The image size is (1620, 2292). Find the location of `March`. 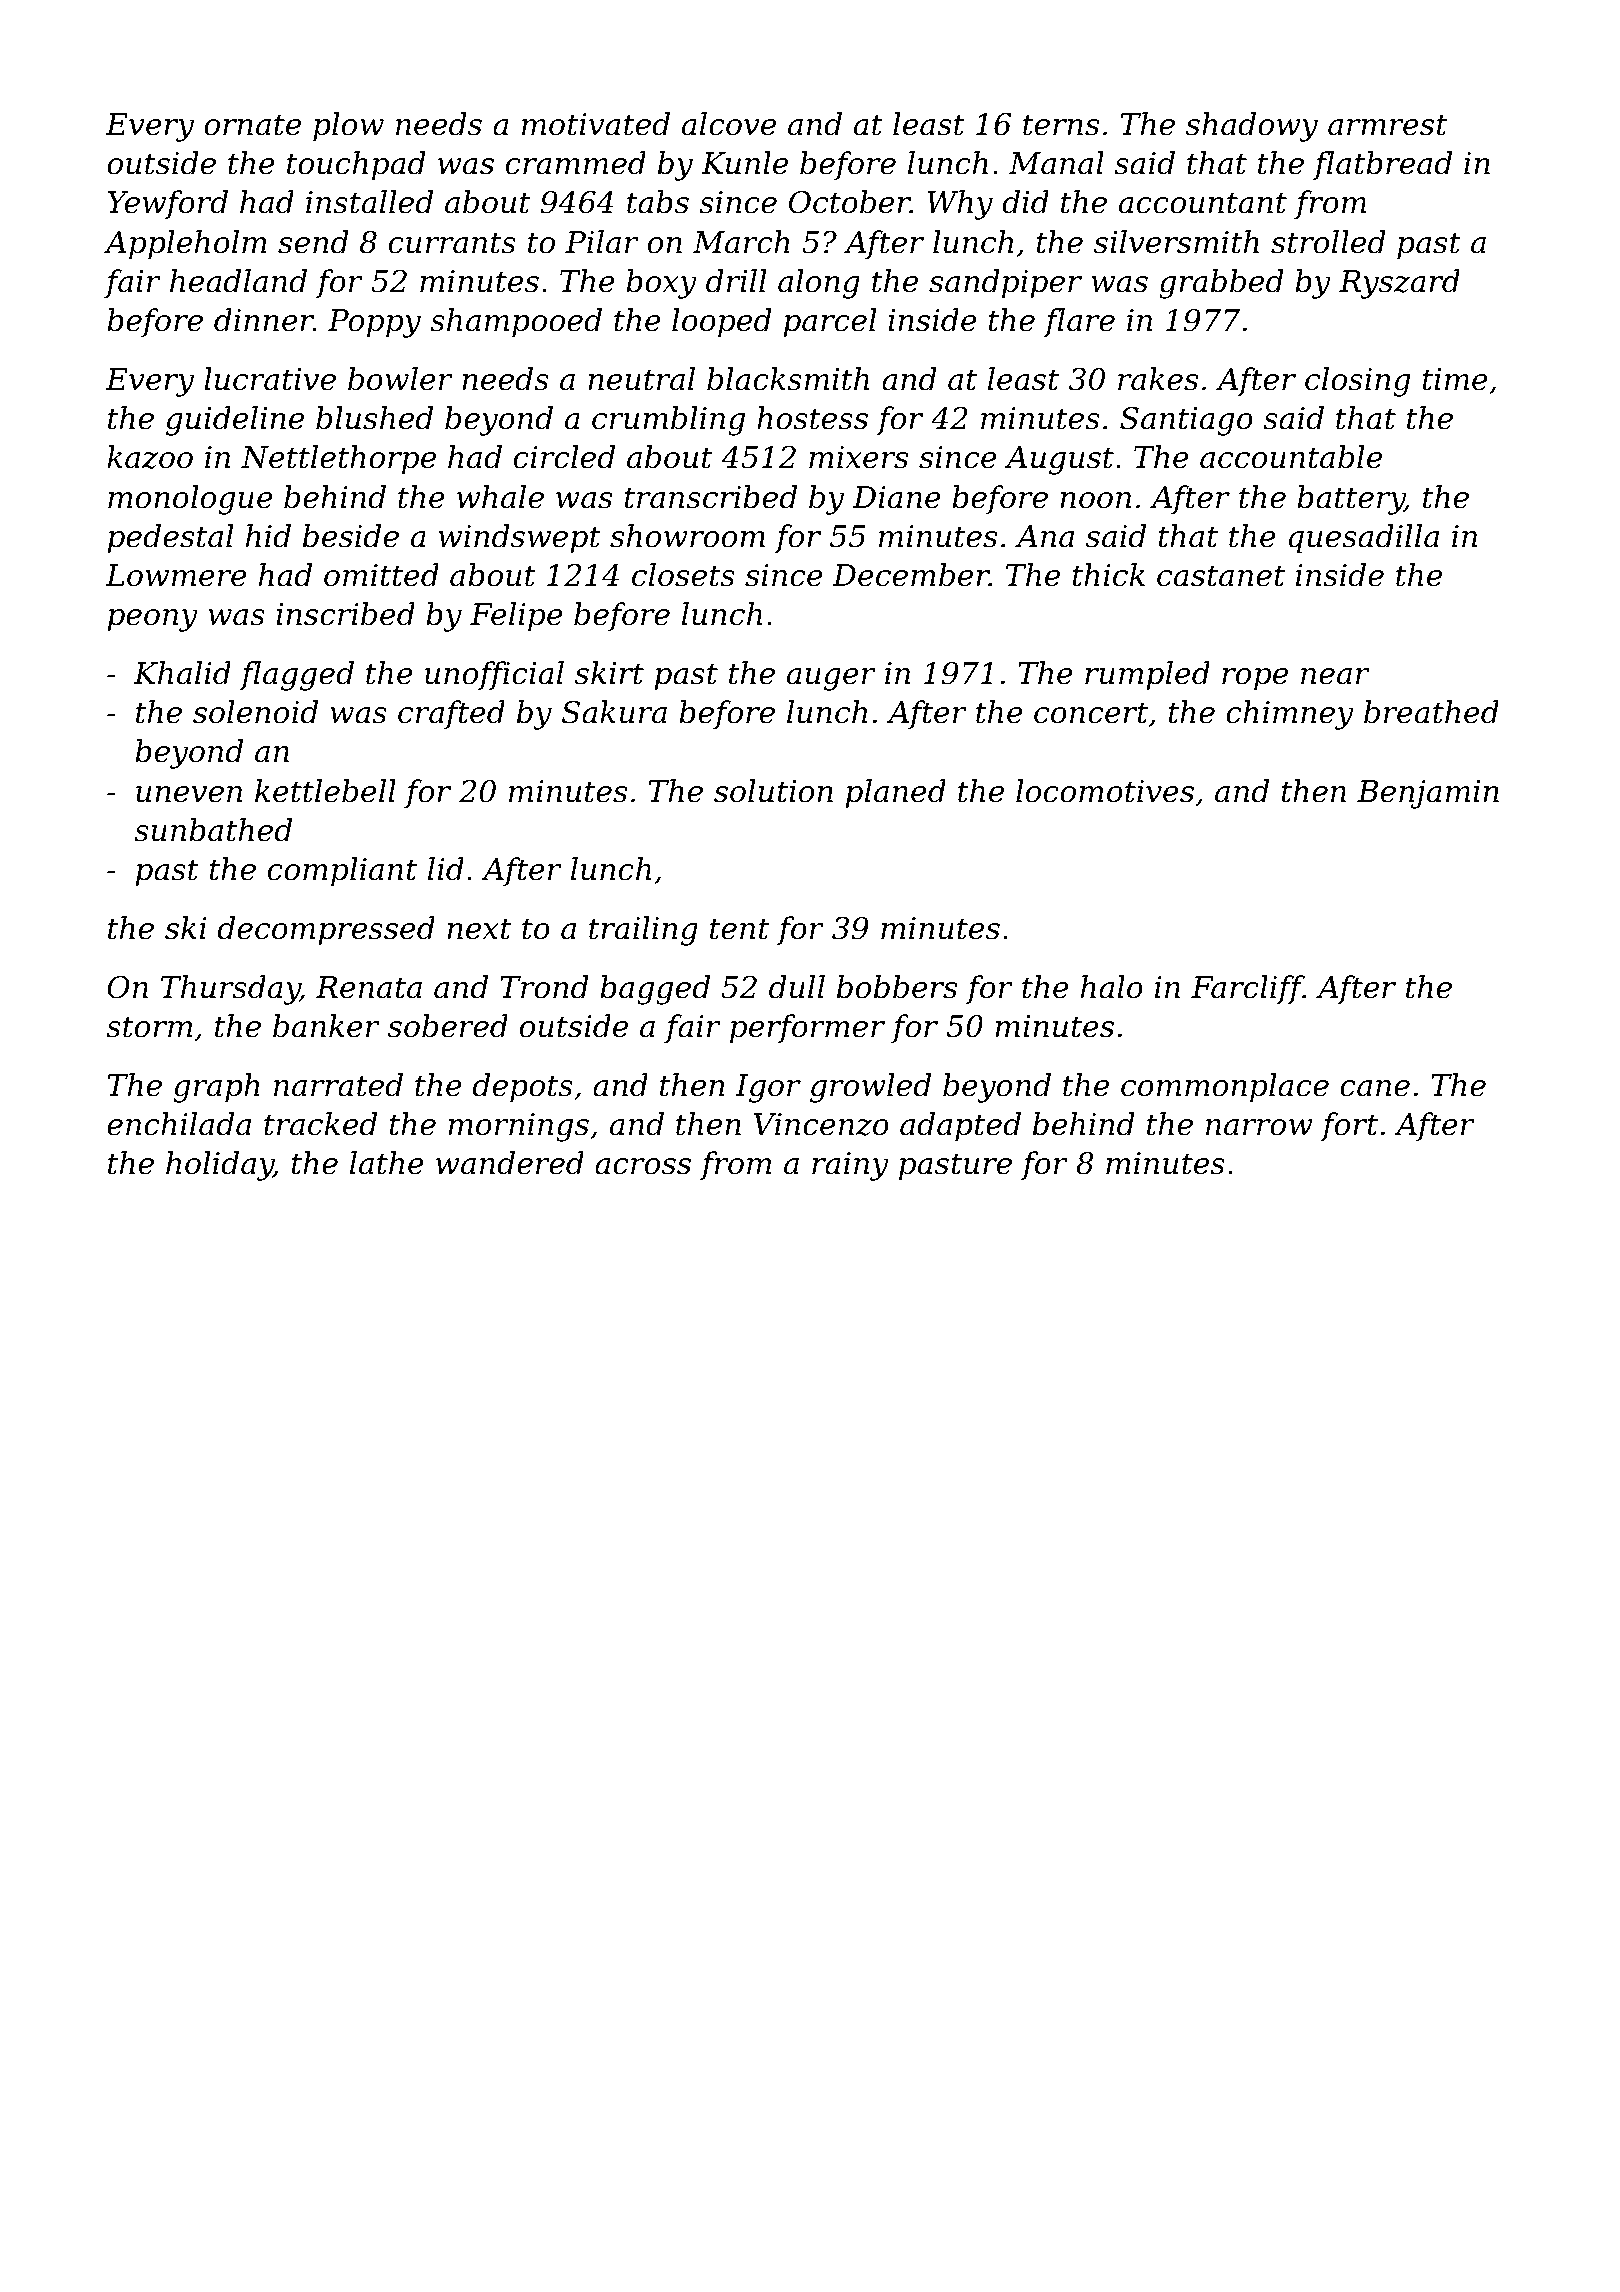

March is located at coordinates (741, 242).
